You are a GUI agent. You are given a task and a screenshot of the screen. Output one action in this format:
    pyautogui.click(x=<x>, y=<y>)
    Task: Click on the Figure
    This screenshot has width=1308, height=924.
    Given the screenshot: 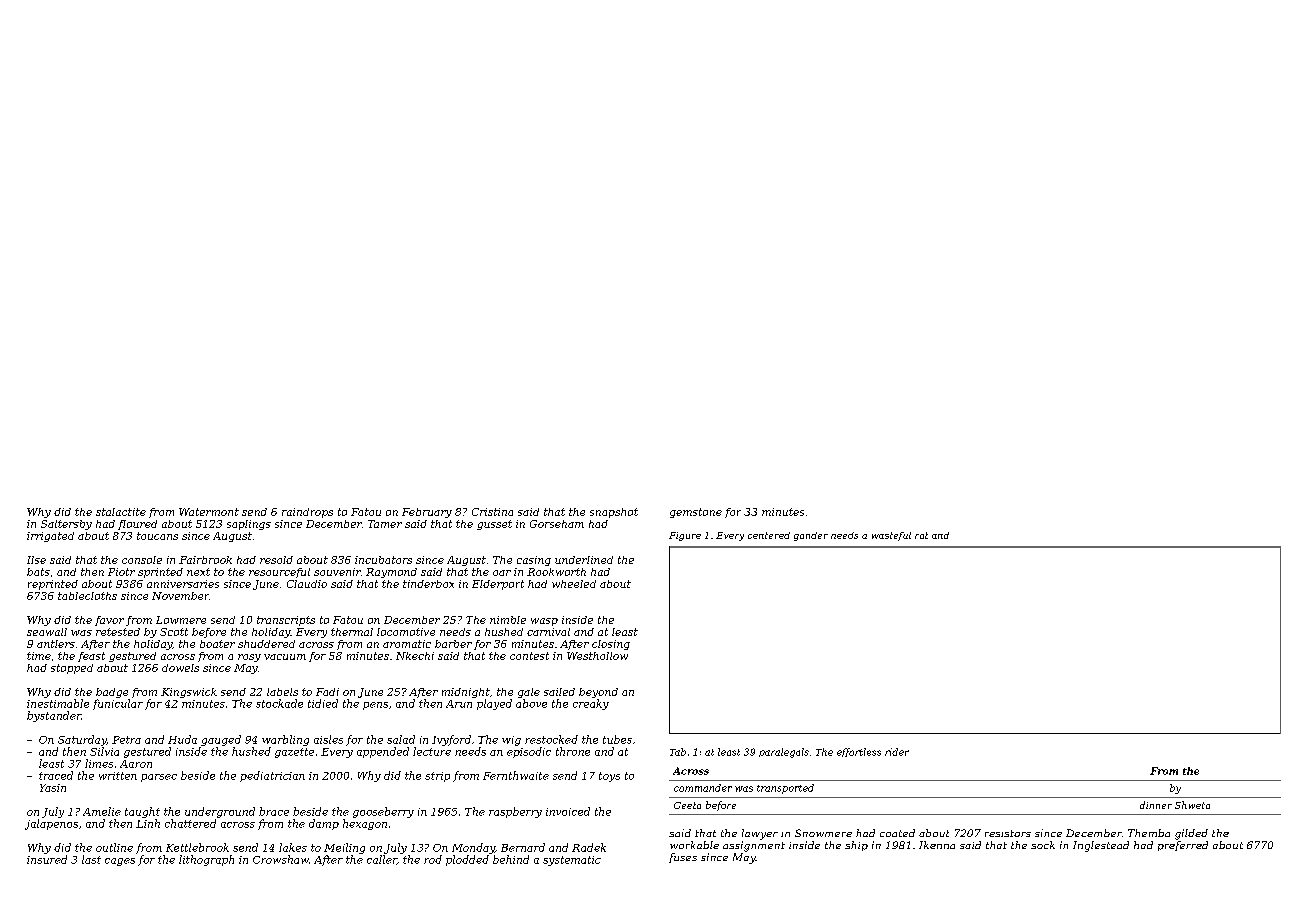 What is the action you would take?
    pyautogui.click(x=685, y=536)
